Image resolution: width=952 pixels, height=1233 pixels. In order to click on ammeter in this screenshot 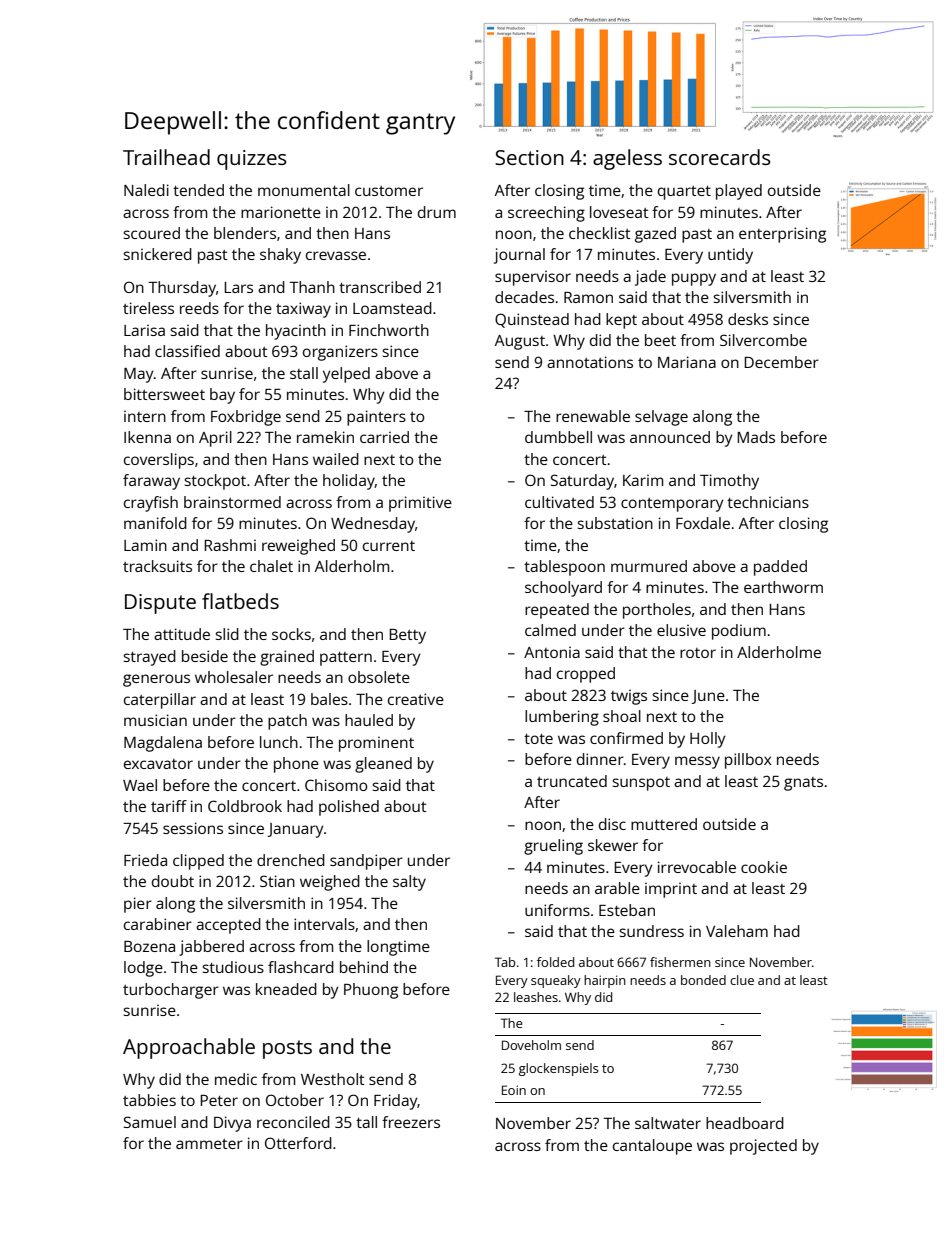, I will do `click(209, 1144)`.
